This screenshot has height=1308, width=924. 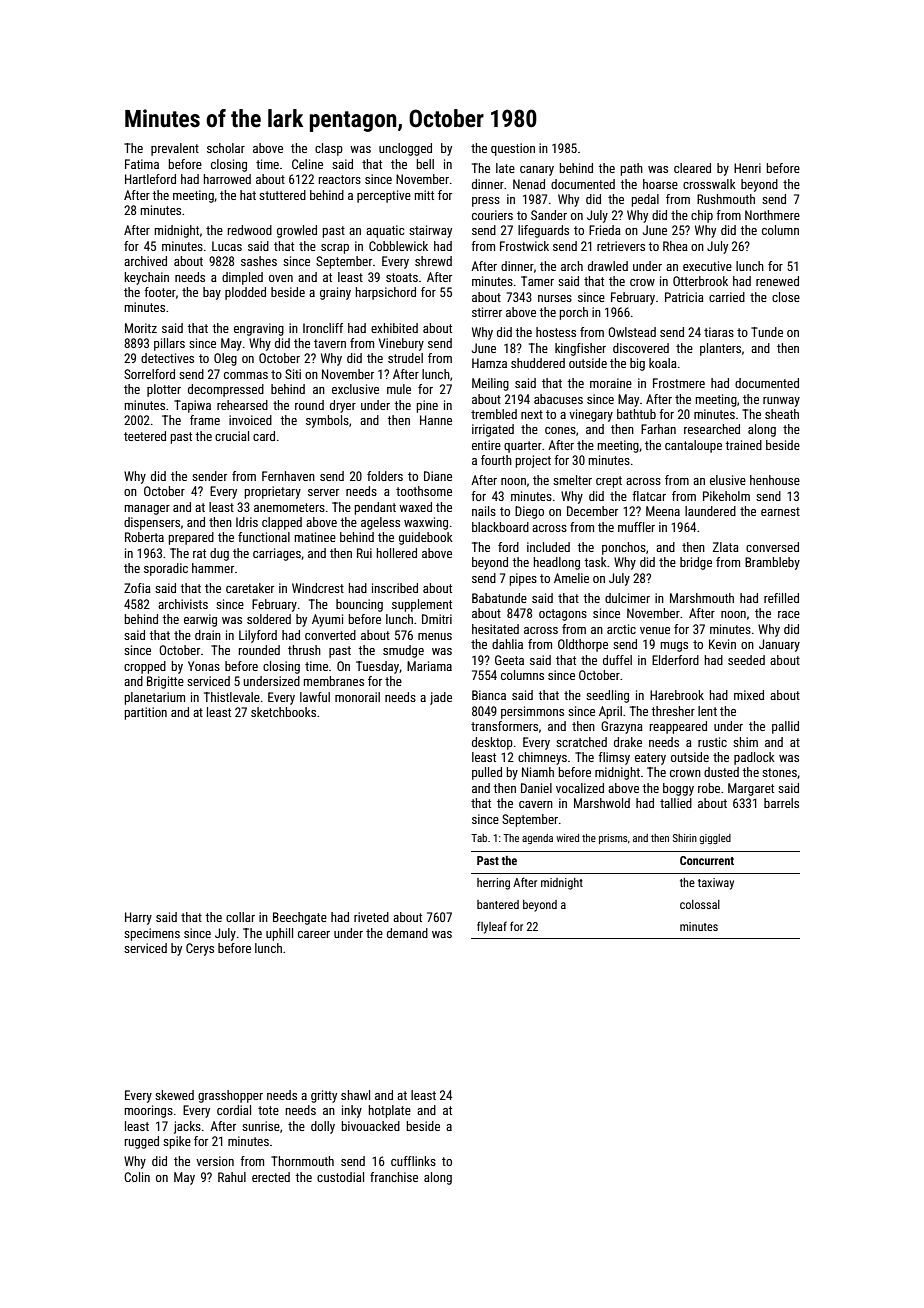 I want to click on question, so click(x=513, y=149).
